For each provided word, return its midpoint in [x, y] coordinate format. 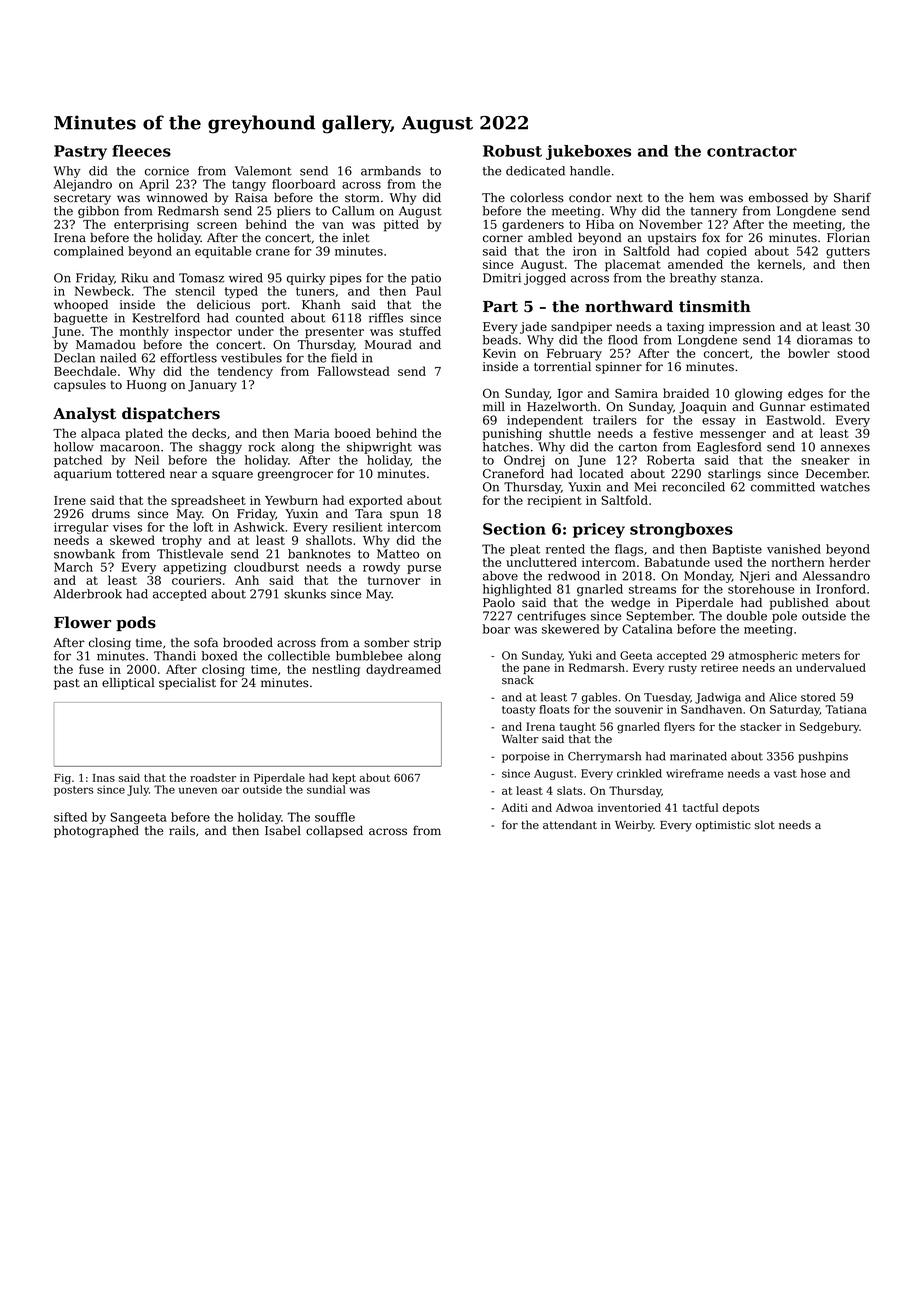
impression [742, 328]
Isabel [283, 831]
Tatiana [846, 709]
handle [590, 171]
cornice [167, 171]
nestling [336, 670]
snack [518, 679]
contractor [752, 151]
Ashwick [259, 527]
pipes [346, 279]
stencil [195, 291]
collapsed [334, 832]
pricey [599, 530]
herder [850, 562]
